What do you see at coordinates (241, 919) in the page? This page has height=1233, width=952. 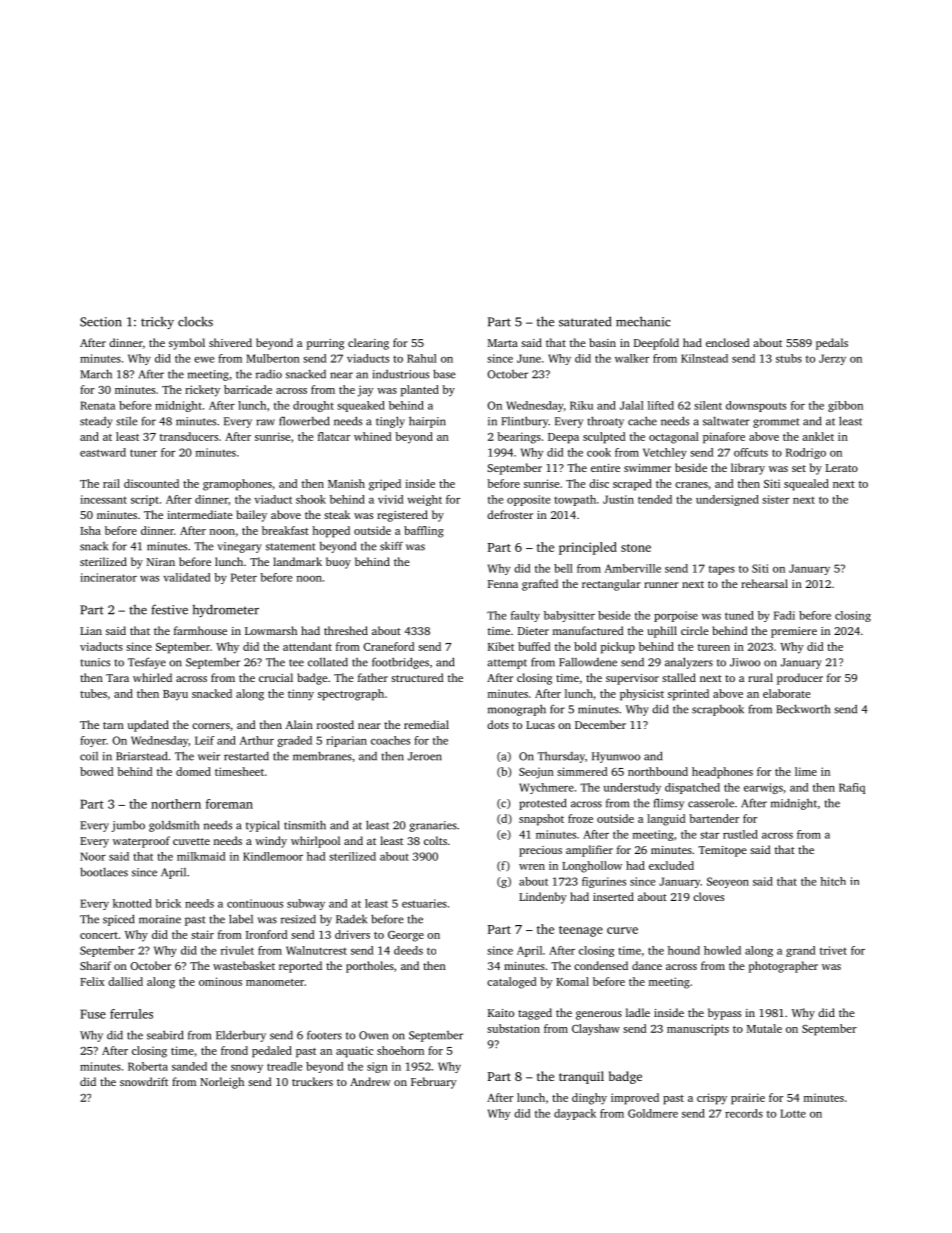 I see `label` at bounding box center [241, 919].
